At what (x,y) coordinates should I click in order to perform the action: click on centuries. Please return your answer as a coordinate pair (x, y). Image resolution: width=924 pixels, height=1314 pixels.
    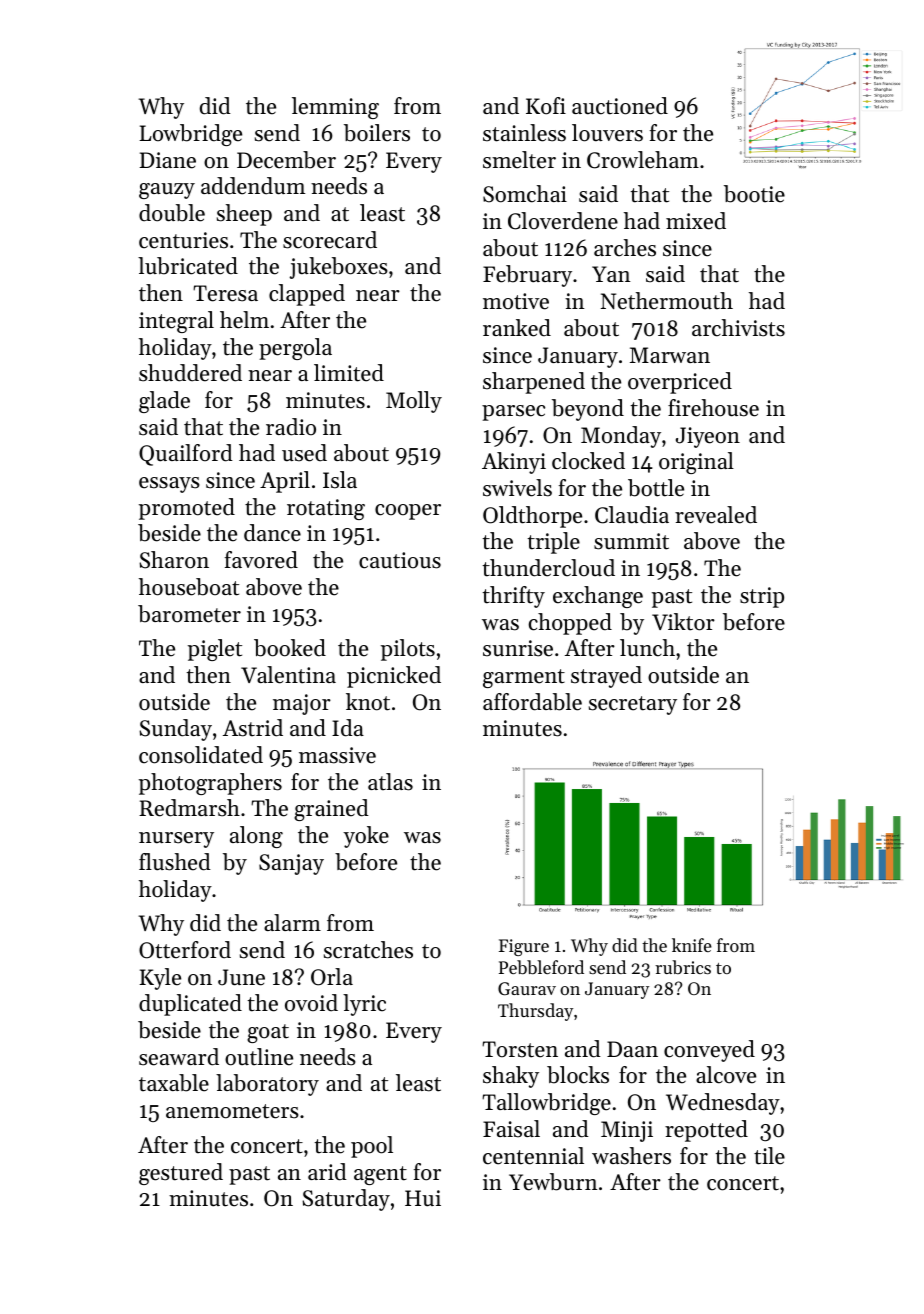
    Looking at the image, I should click on (183, 240).
